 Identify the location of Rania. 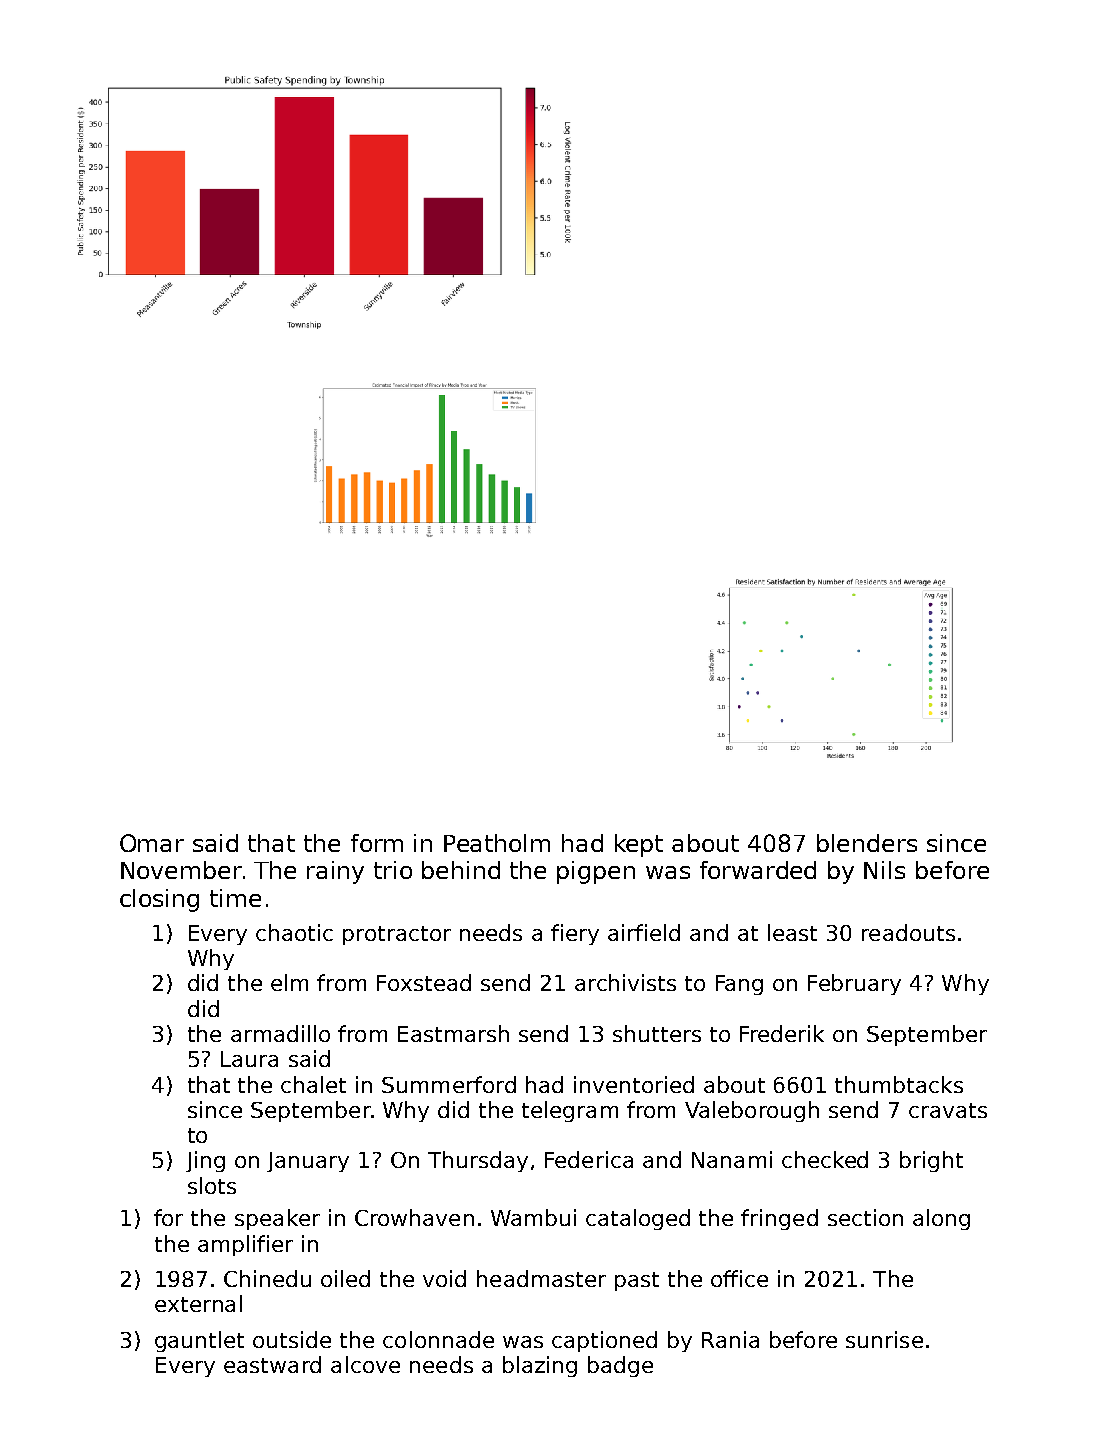
(730, 1339).
